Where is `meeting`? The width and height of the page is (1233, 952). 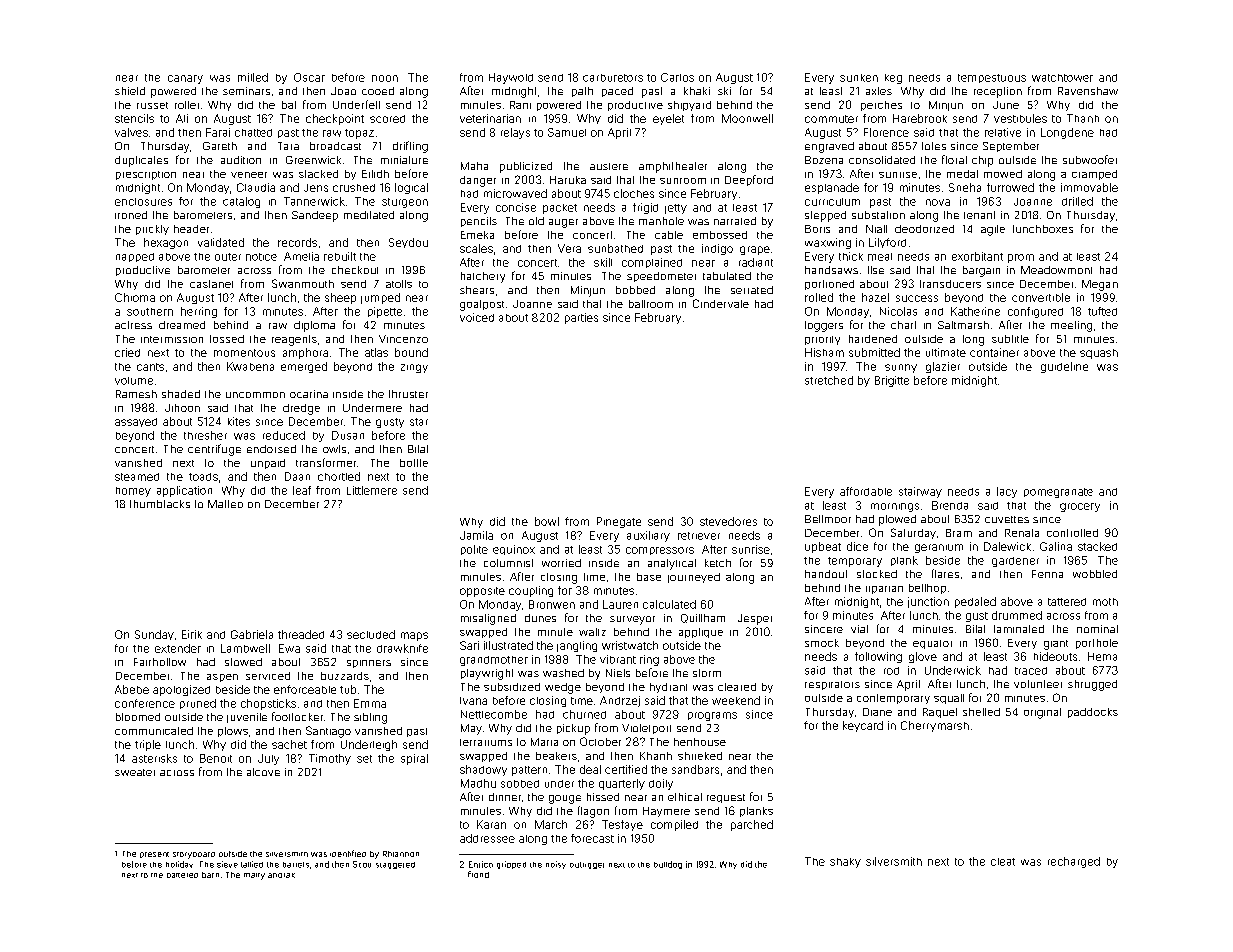 meeting is located at coordinates (1071, 326).
